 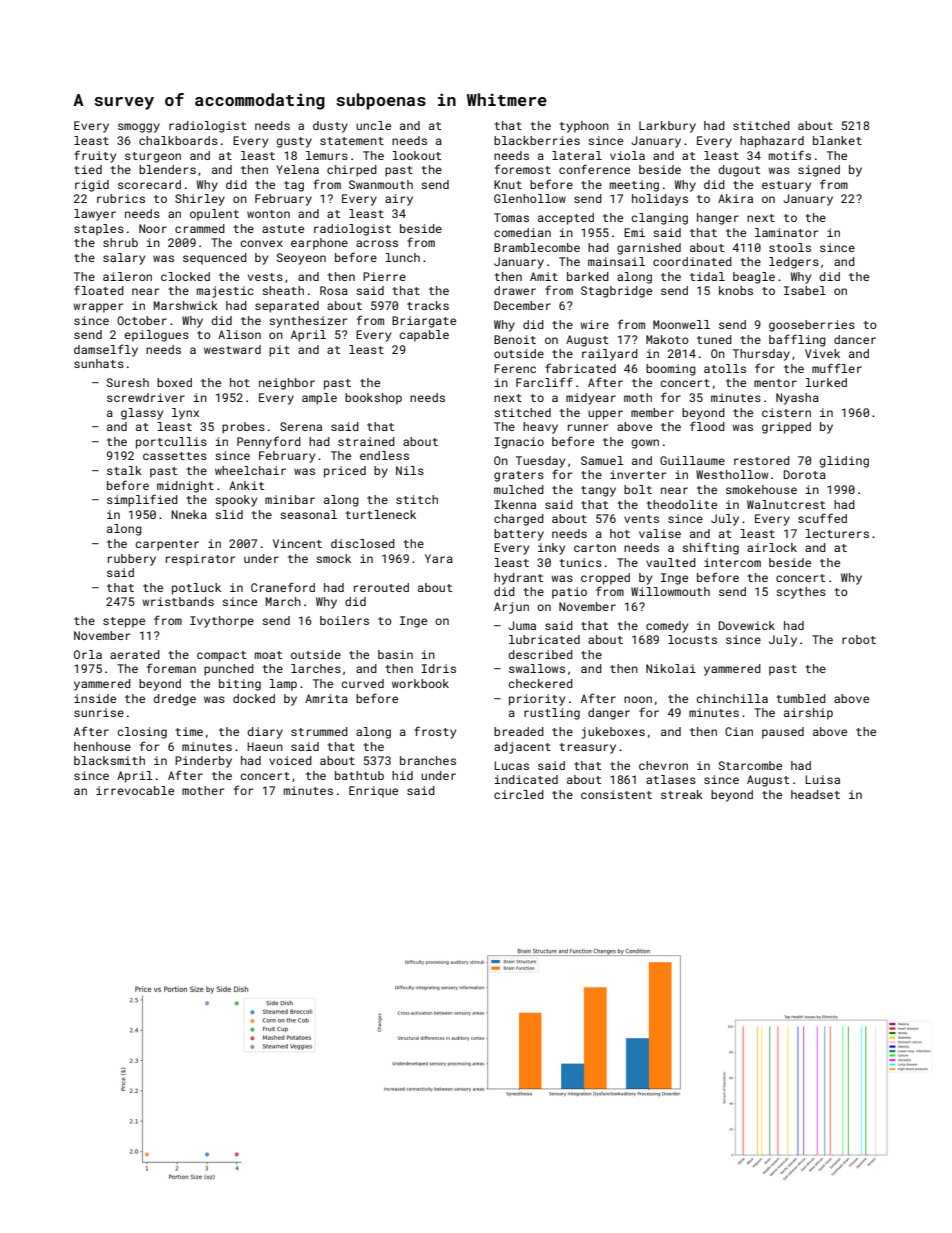 What do you see at coordinates (142, 733) in the screenshot?
I see `closing` at bounding box center [142, 733].
